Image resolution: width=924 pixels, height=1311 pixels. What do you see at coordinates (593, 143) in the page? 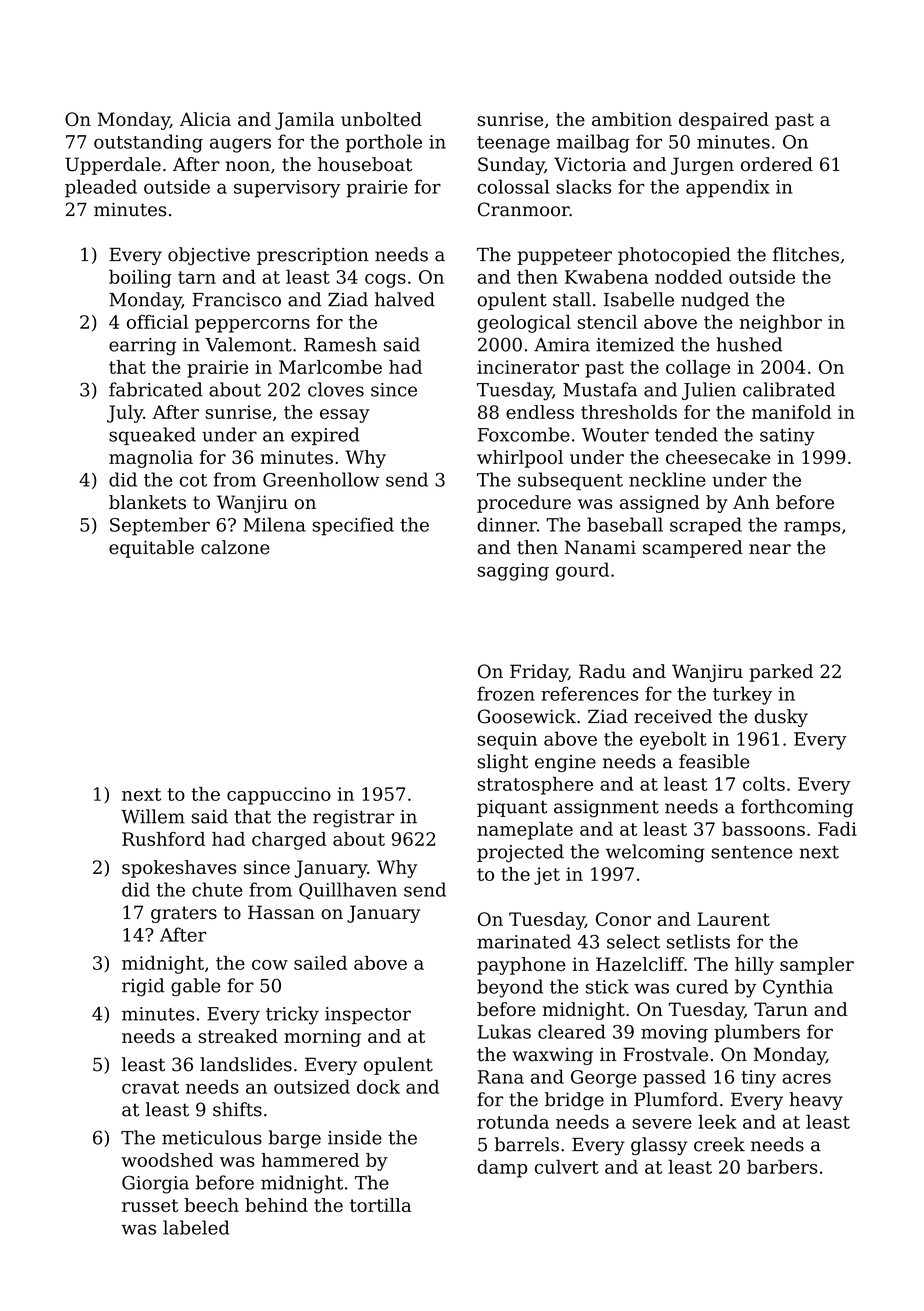
I see `mailbag` at bounding box center [593, 143].
